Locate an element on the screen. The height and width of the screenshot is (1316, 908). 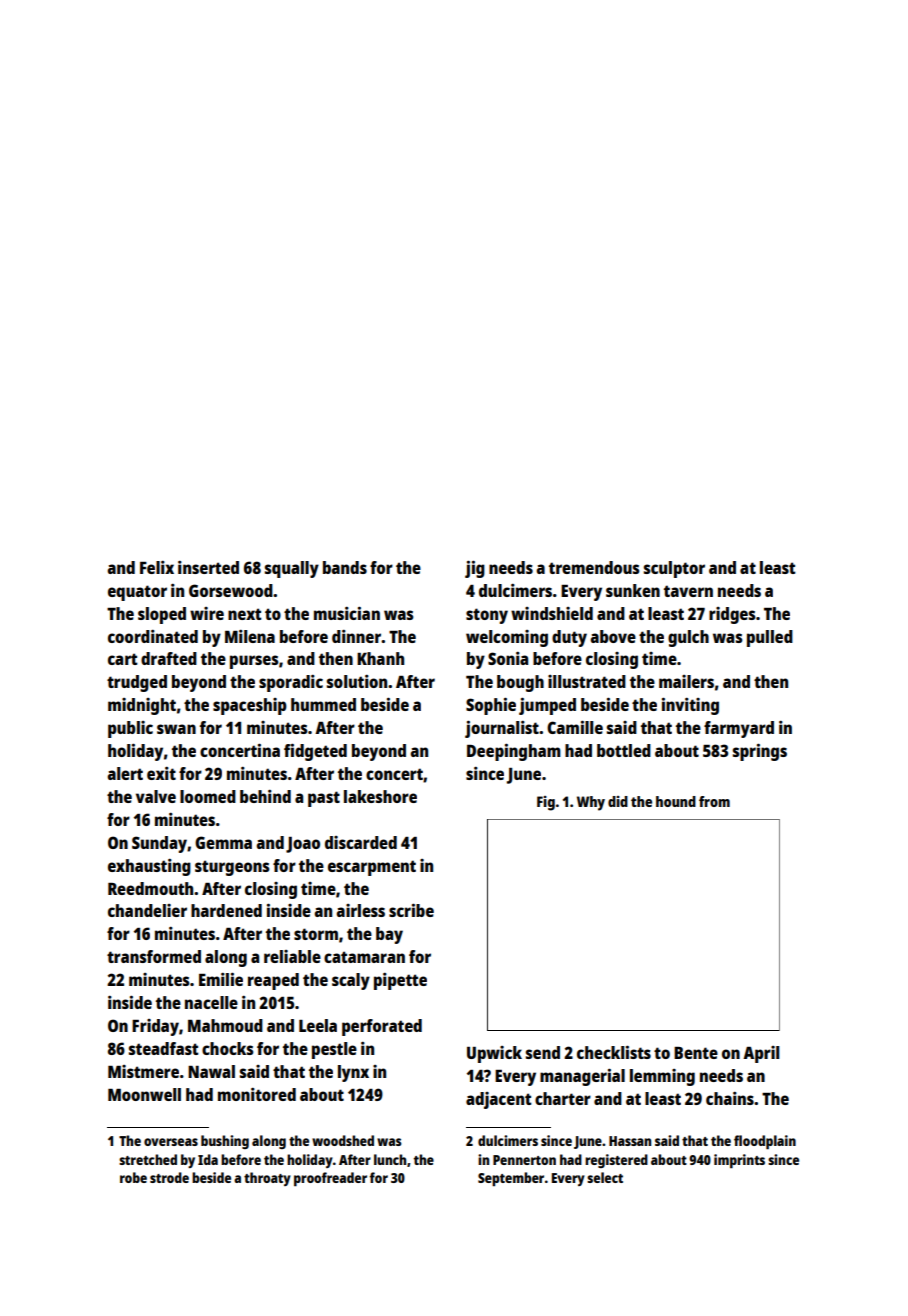
above is located at coordinates (613, 636).
